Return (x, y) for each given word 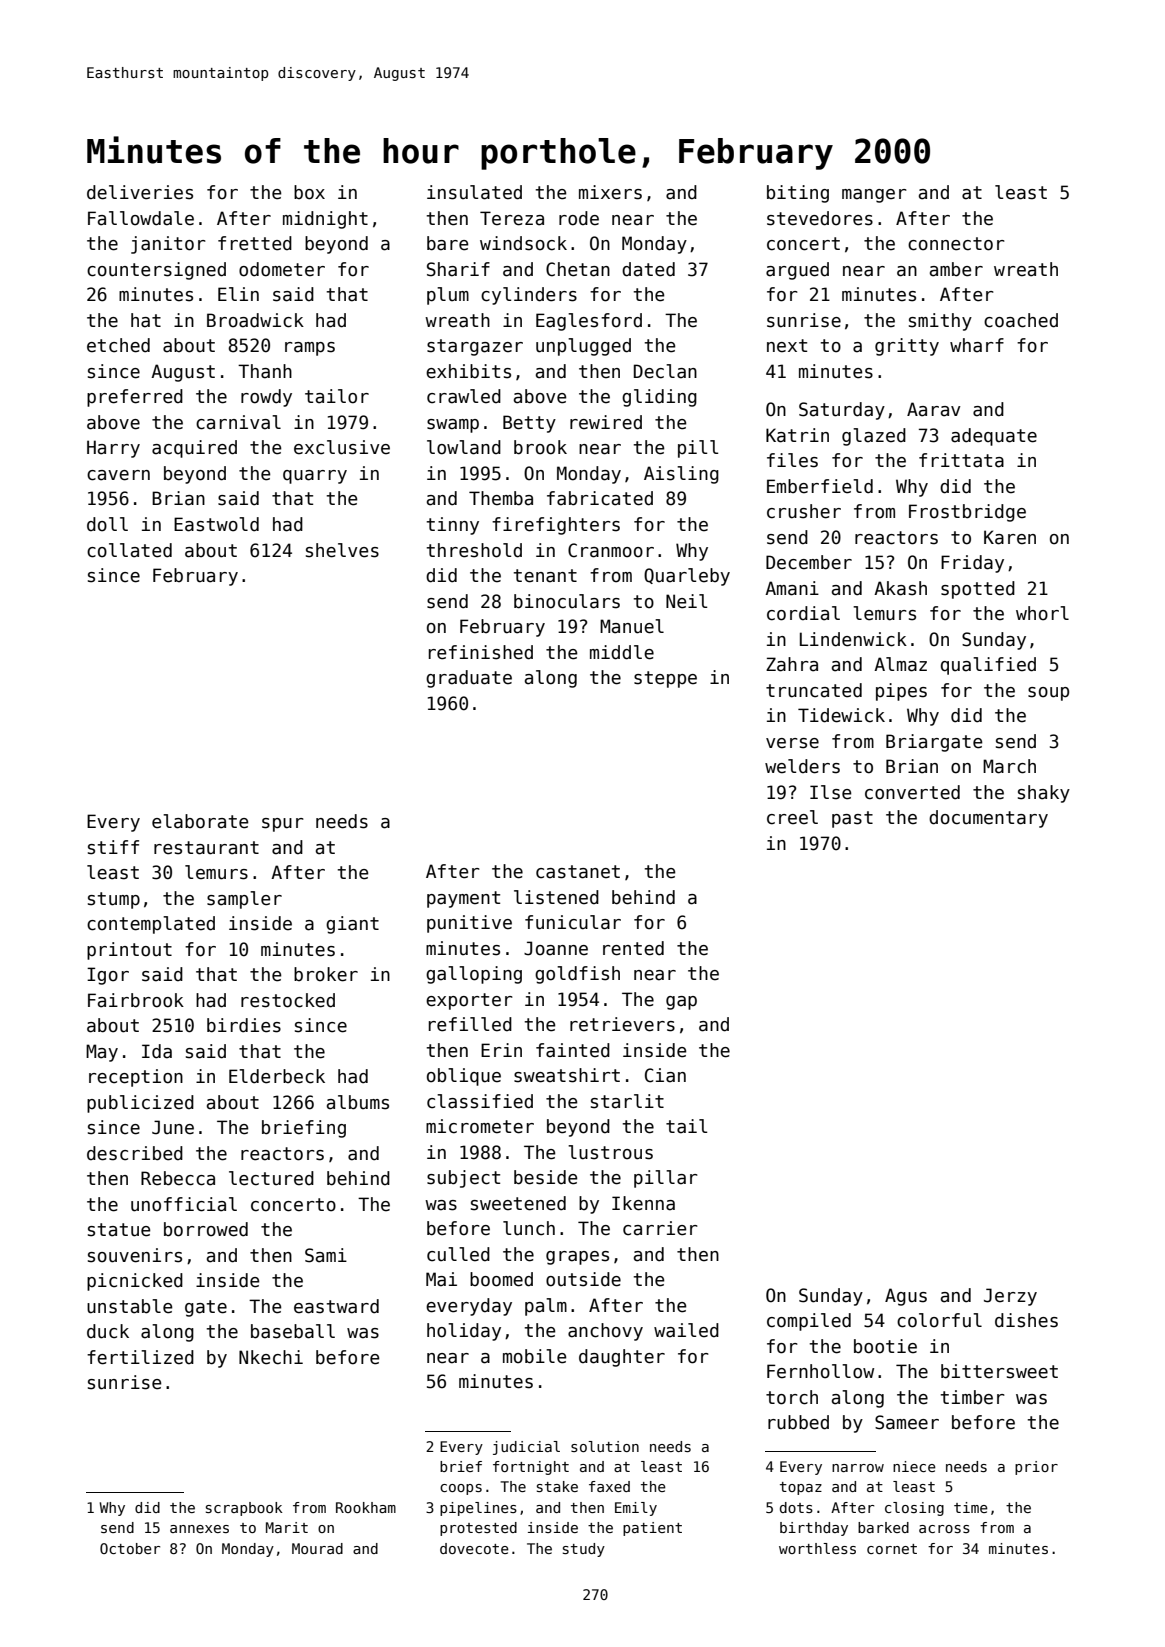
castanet (578, 872)
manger (874, 196)
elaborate (200, 821)
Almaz (900, 664)
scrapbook (244, 1509)
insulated (474, 192)
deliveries (140, 192)
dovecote (474, 1548)
